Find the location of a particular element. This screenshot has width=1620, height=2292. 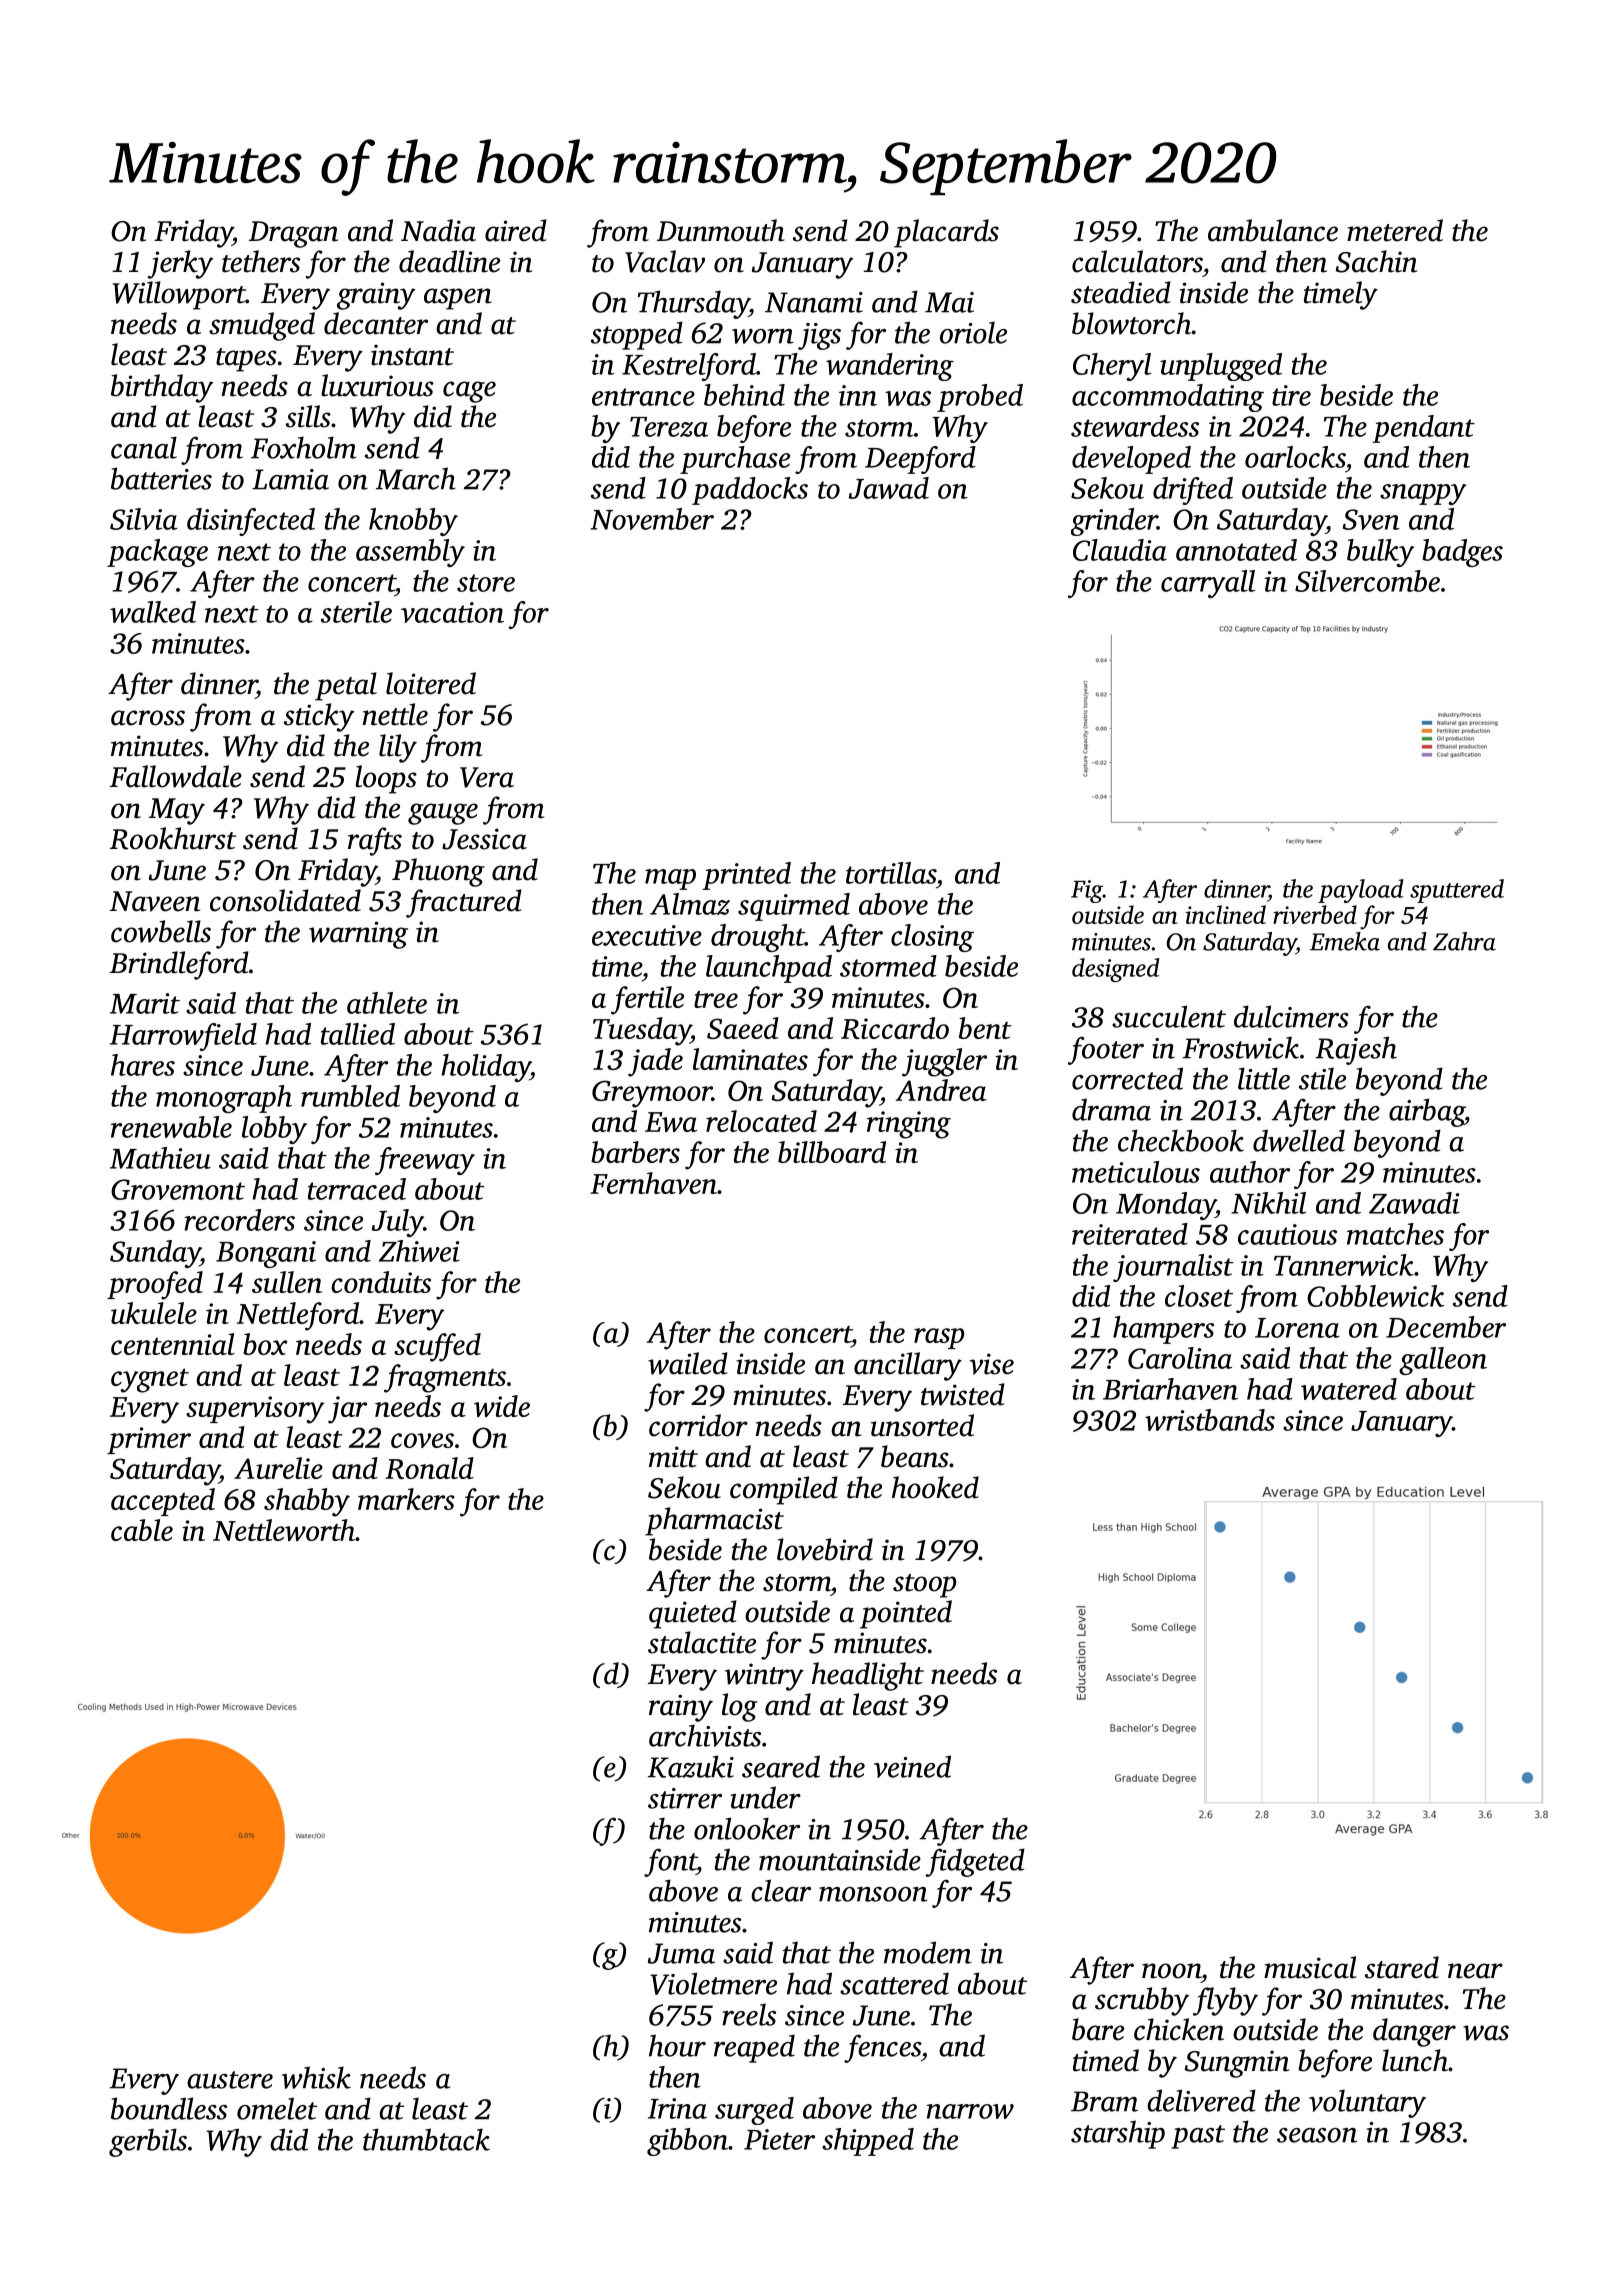

gerbils is located at coordinates (148, 2142).
